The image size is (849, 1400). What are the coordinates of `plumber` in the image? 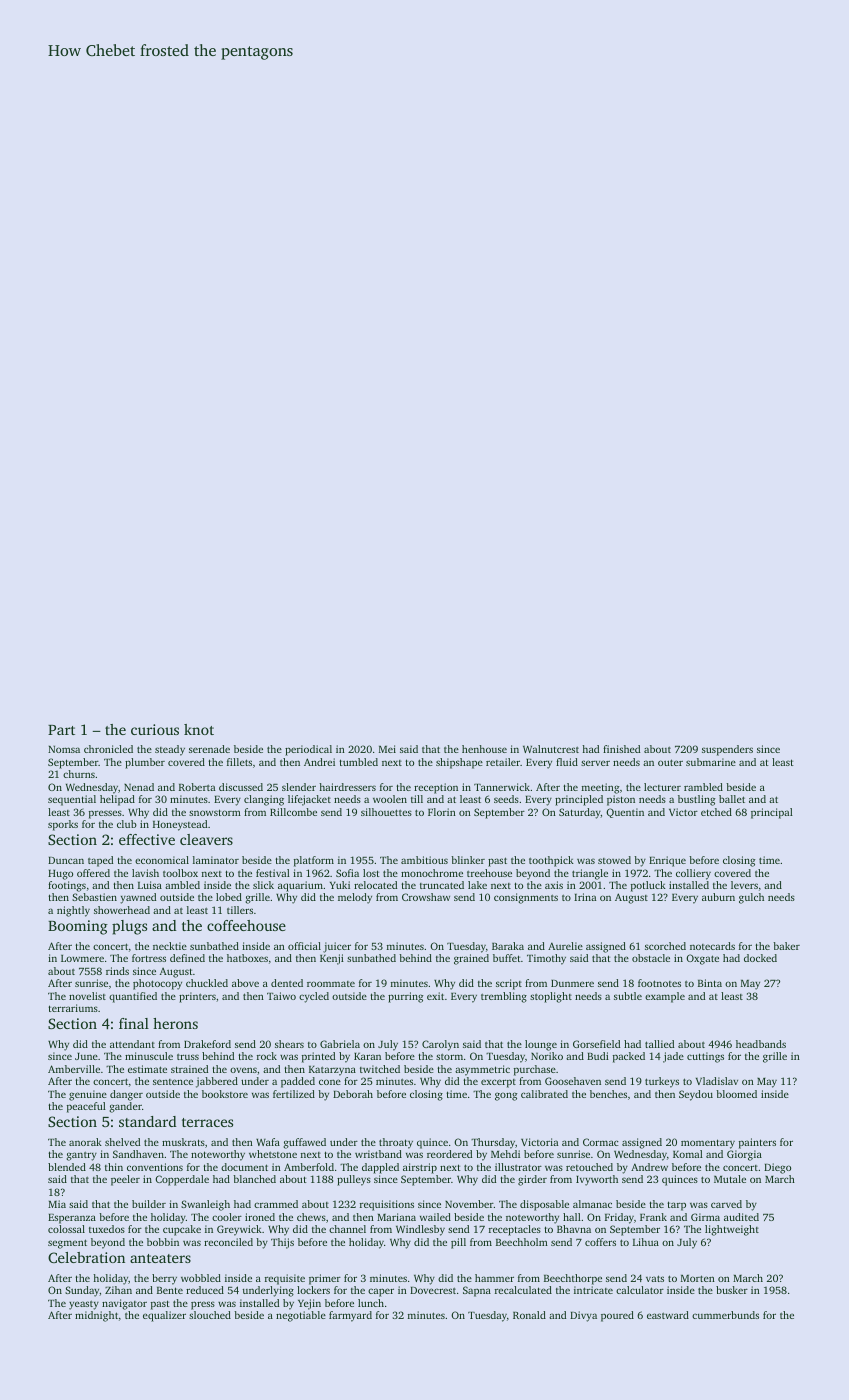 It's located at (145, 763).
